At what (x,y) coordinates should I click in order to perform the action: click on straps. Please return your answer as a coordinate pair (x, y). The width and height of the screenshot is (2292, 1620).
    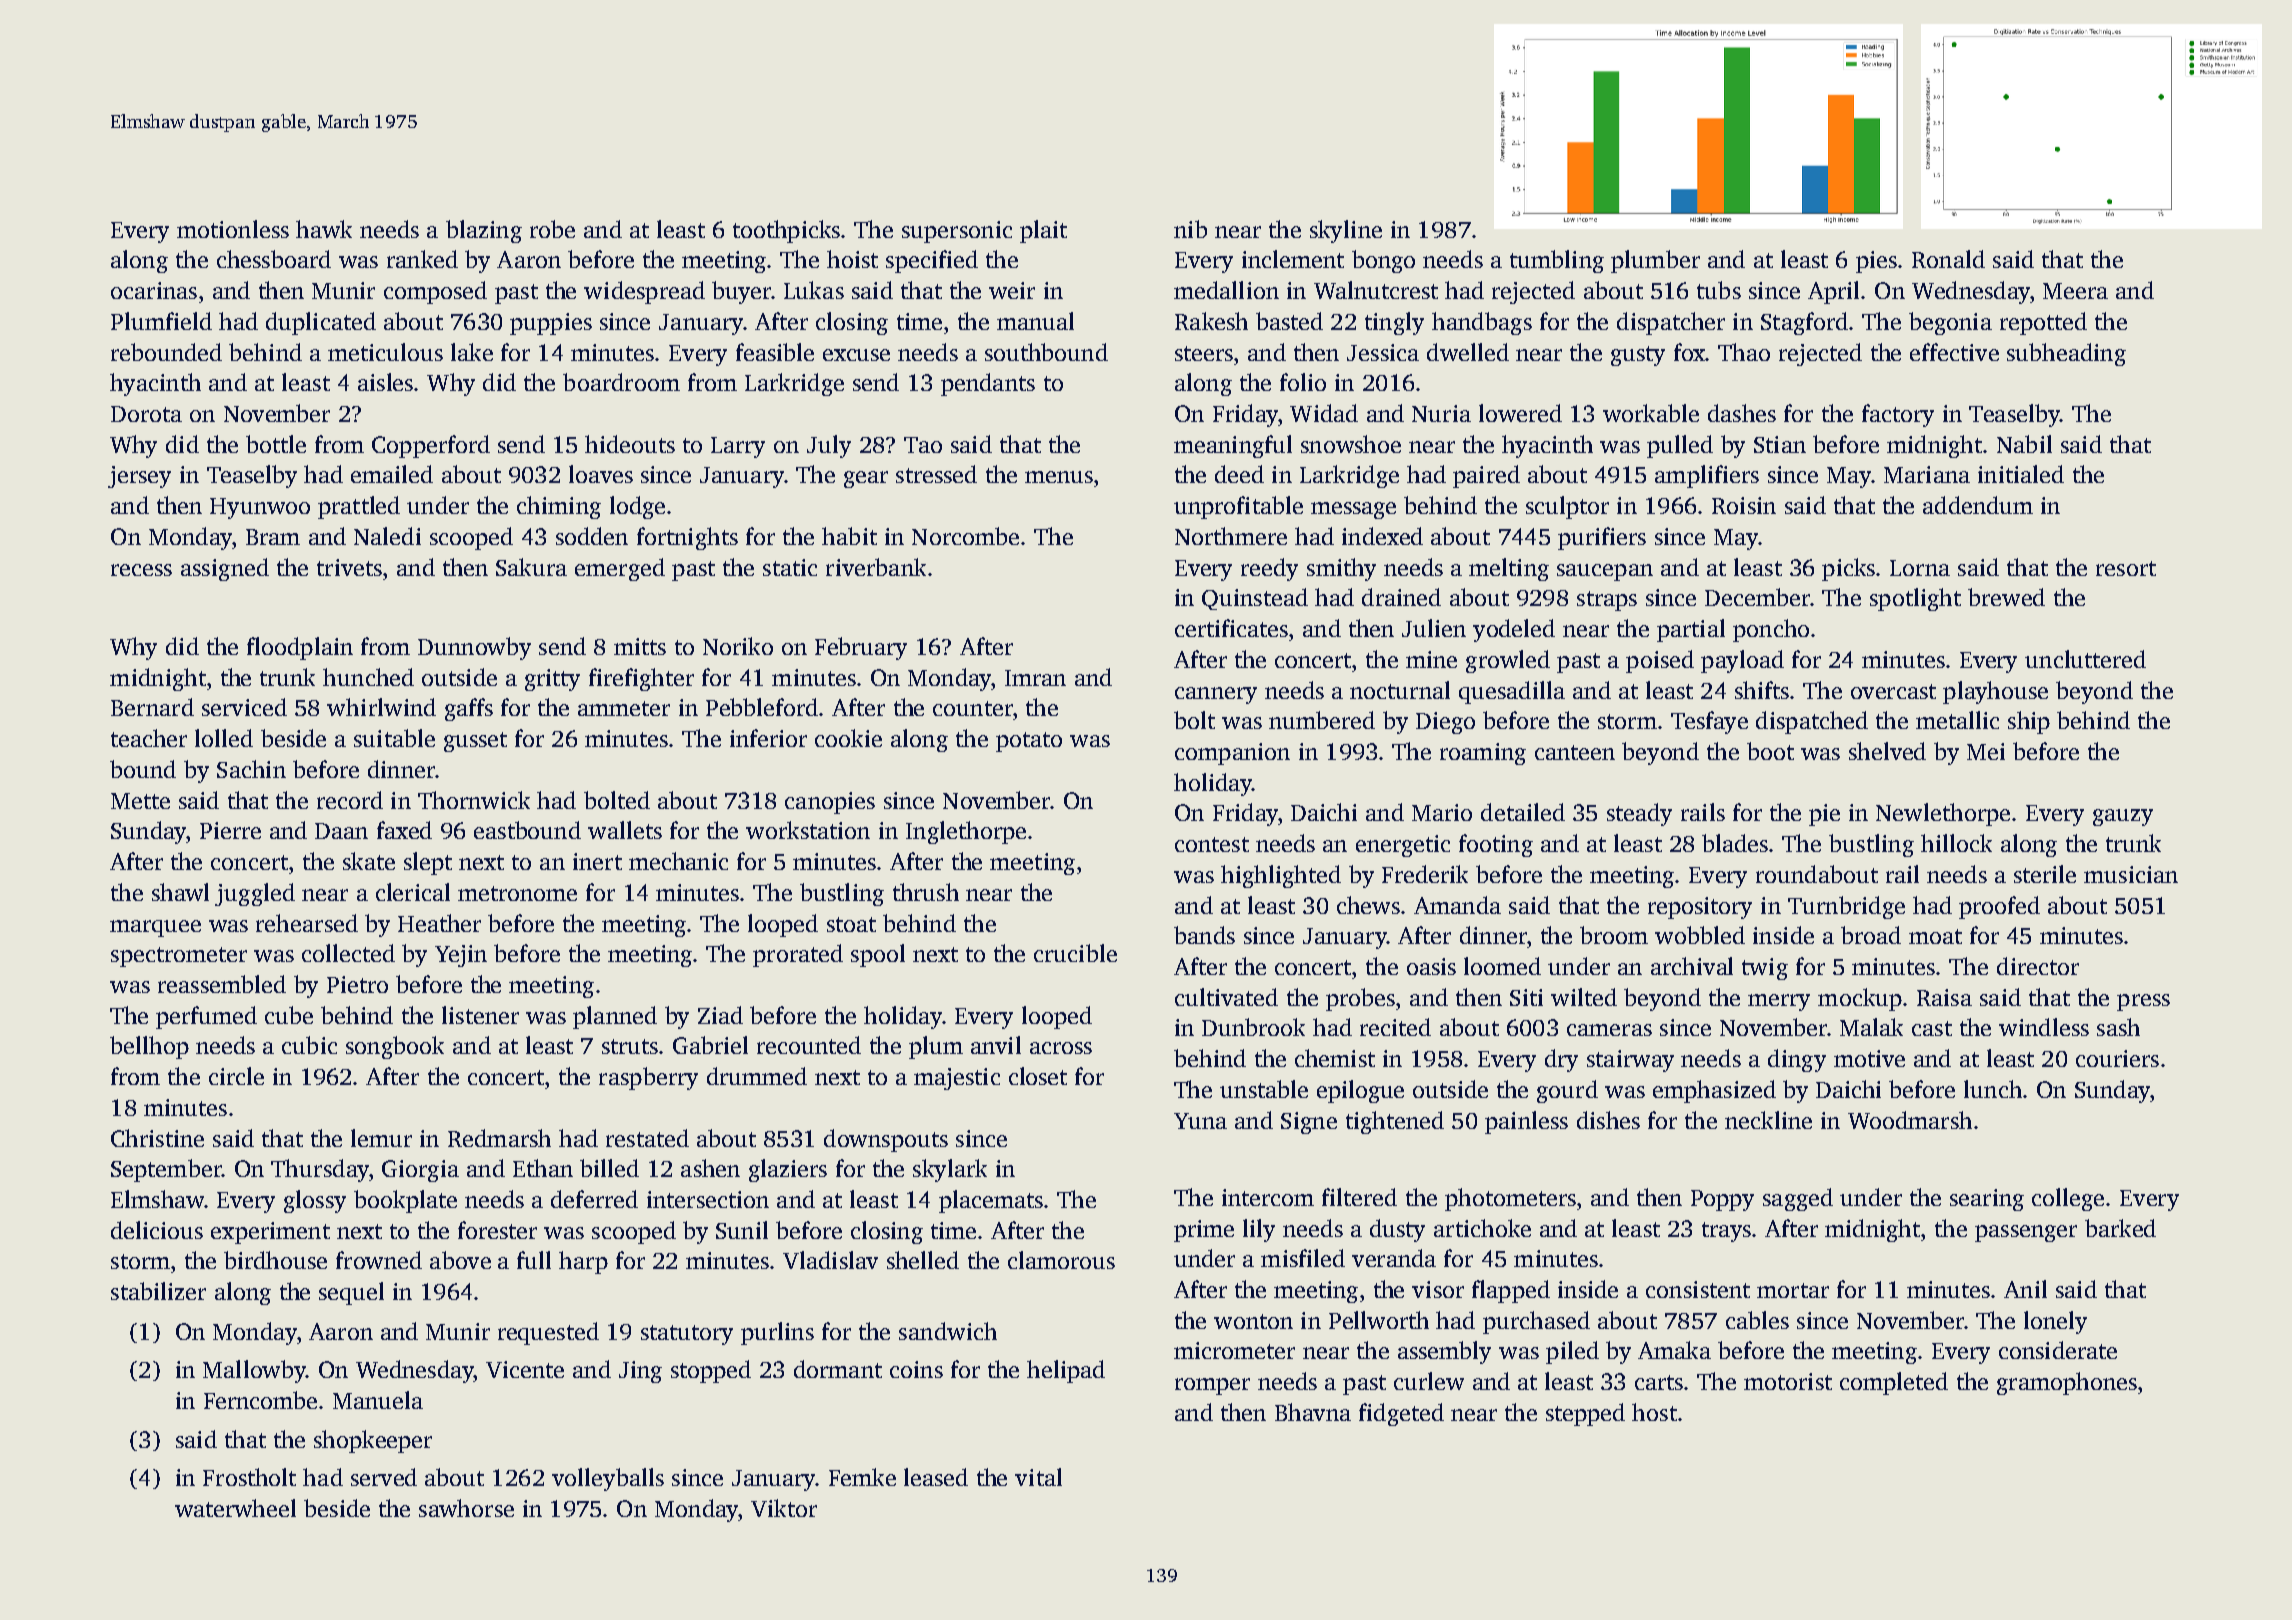
    Looking at the image, I should click on (1607, 601).
